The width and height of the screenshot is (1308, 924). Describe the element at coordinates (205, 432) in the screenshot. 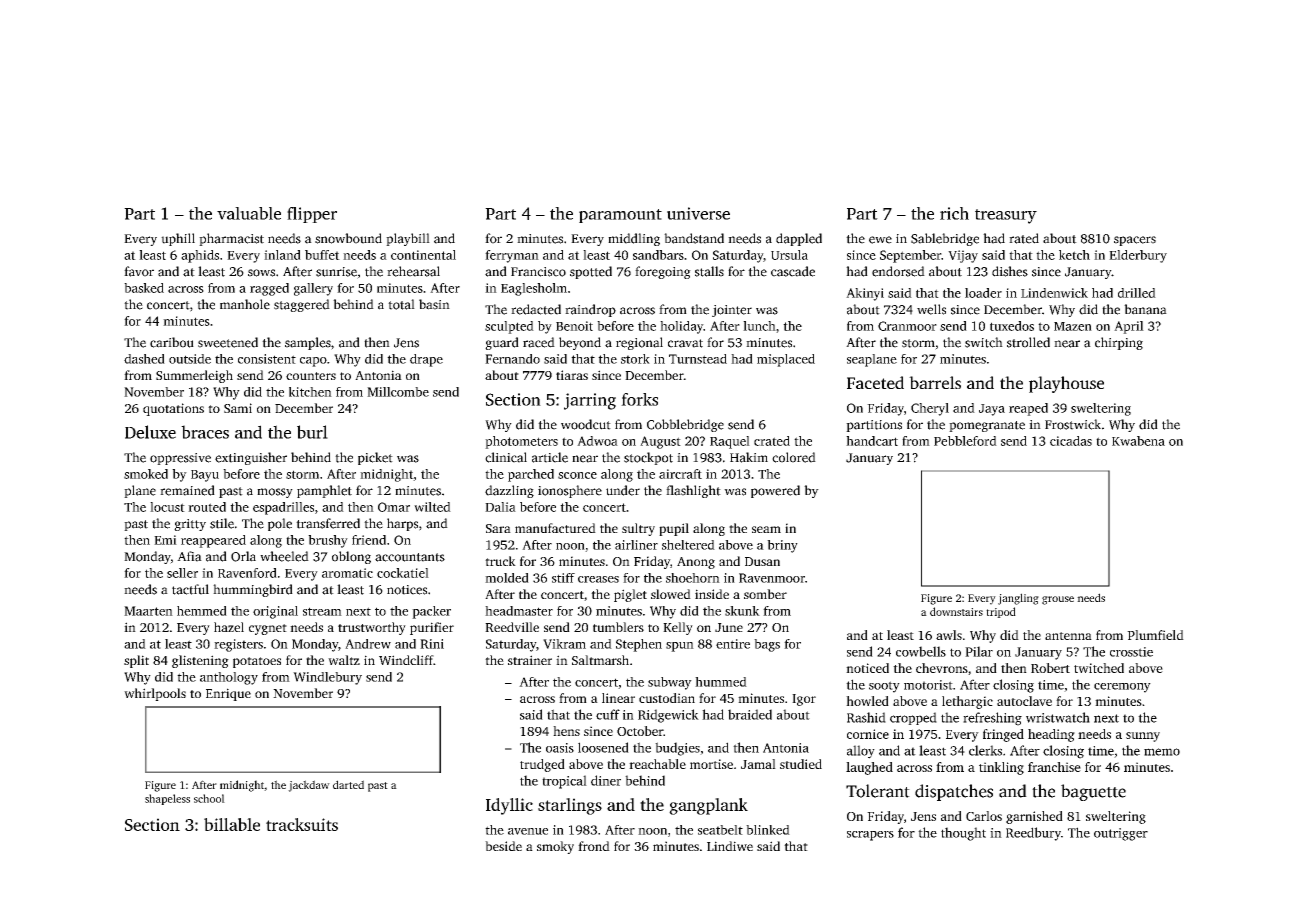

I see `braces` at that location.
